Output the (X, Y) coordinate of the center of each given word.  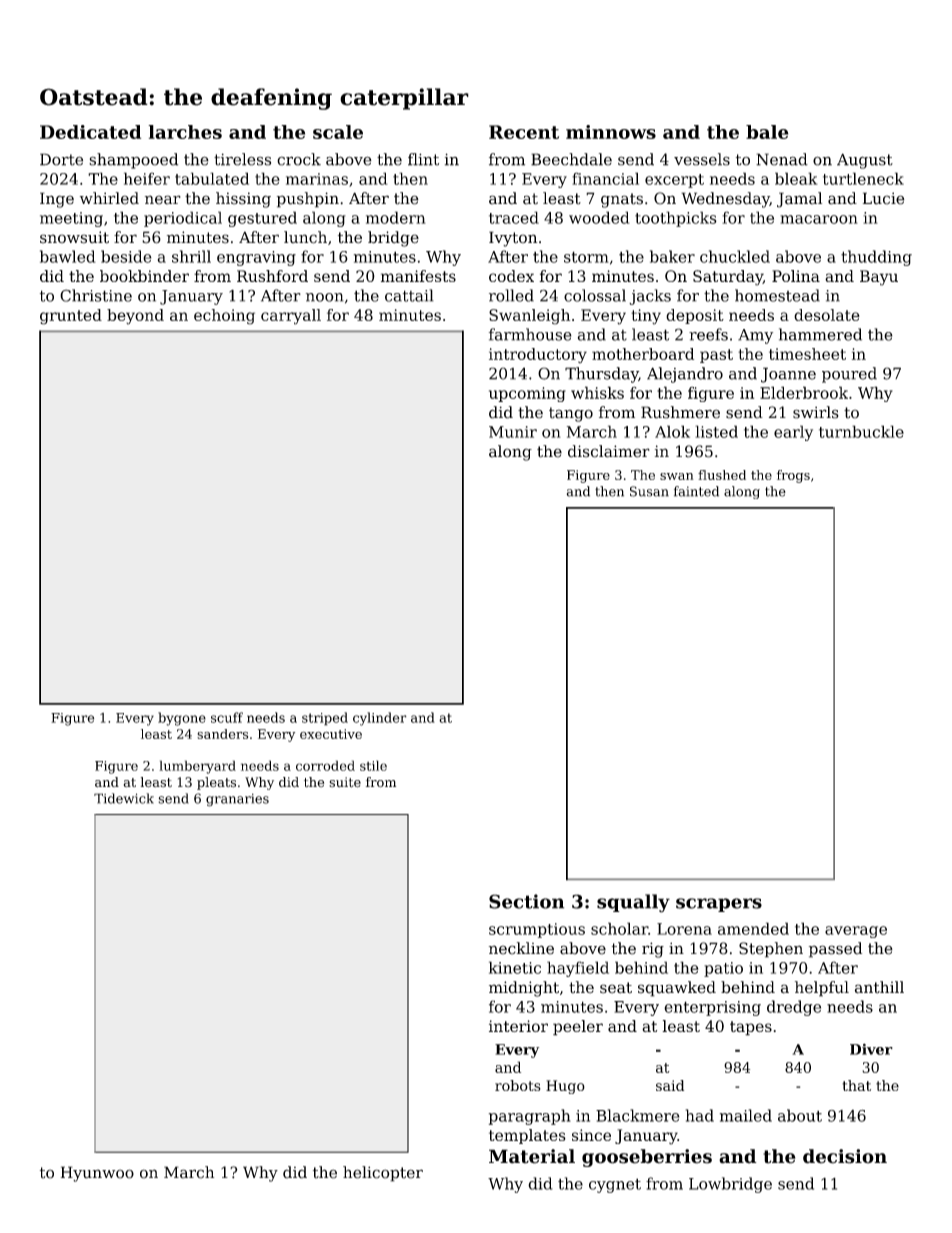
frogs (793, 476)
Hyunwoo (97, 1174)
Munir (513, 432)
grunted (71, 317)
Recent (524, 132)
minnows (611, 132)
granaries (237, 800)
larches (185, 132)
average (856, 932)
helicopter (383, 1174)
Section (526, 901)
